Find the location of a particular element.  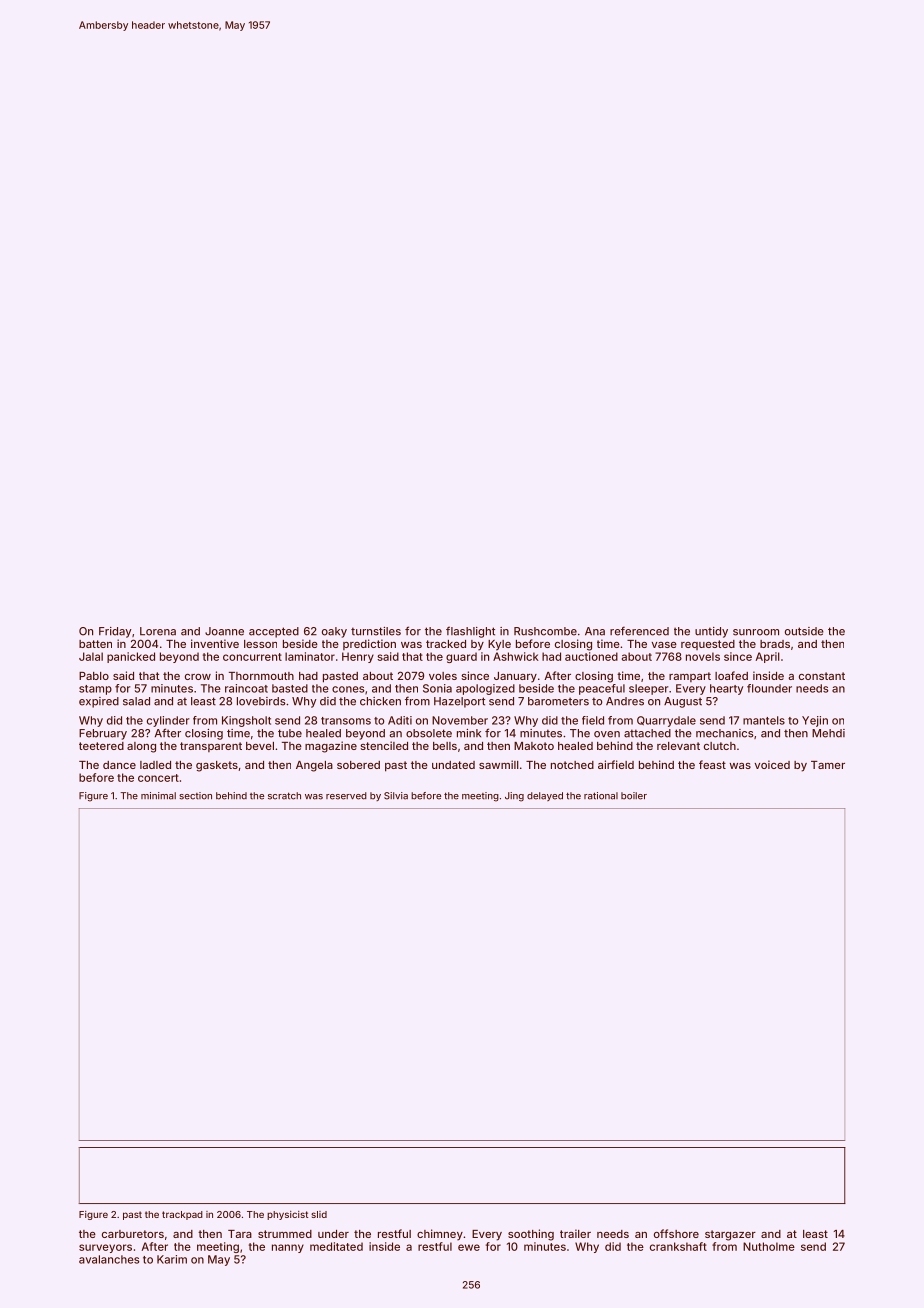

slid is located at coordinates (319, 1214).
